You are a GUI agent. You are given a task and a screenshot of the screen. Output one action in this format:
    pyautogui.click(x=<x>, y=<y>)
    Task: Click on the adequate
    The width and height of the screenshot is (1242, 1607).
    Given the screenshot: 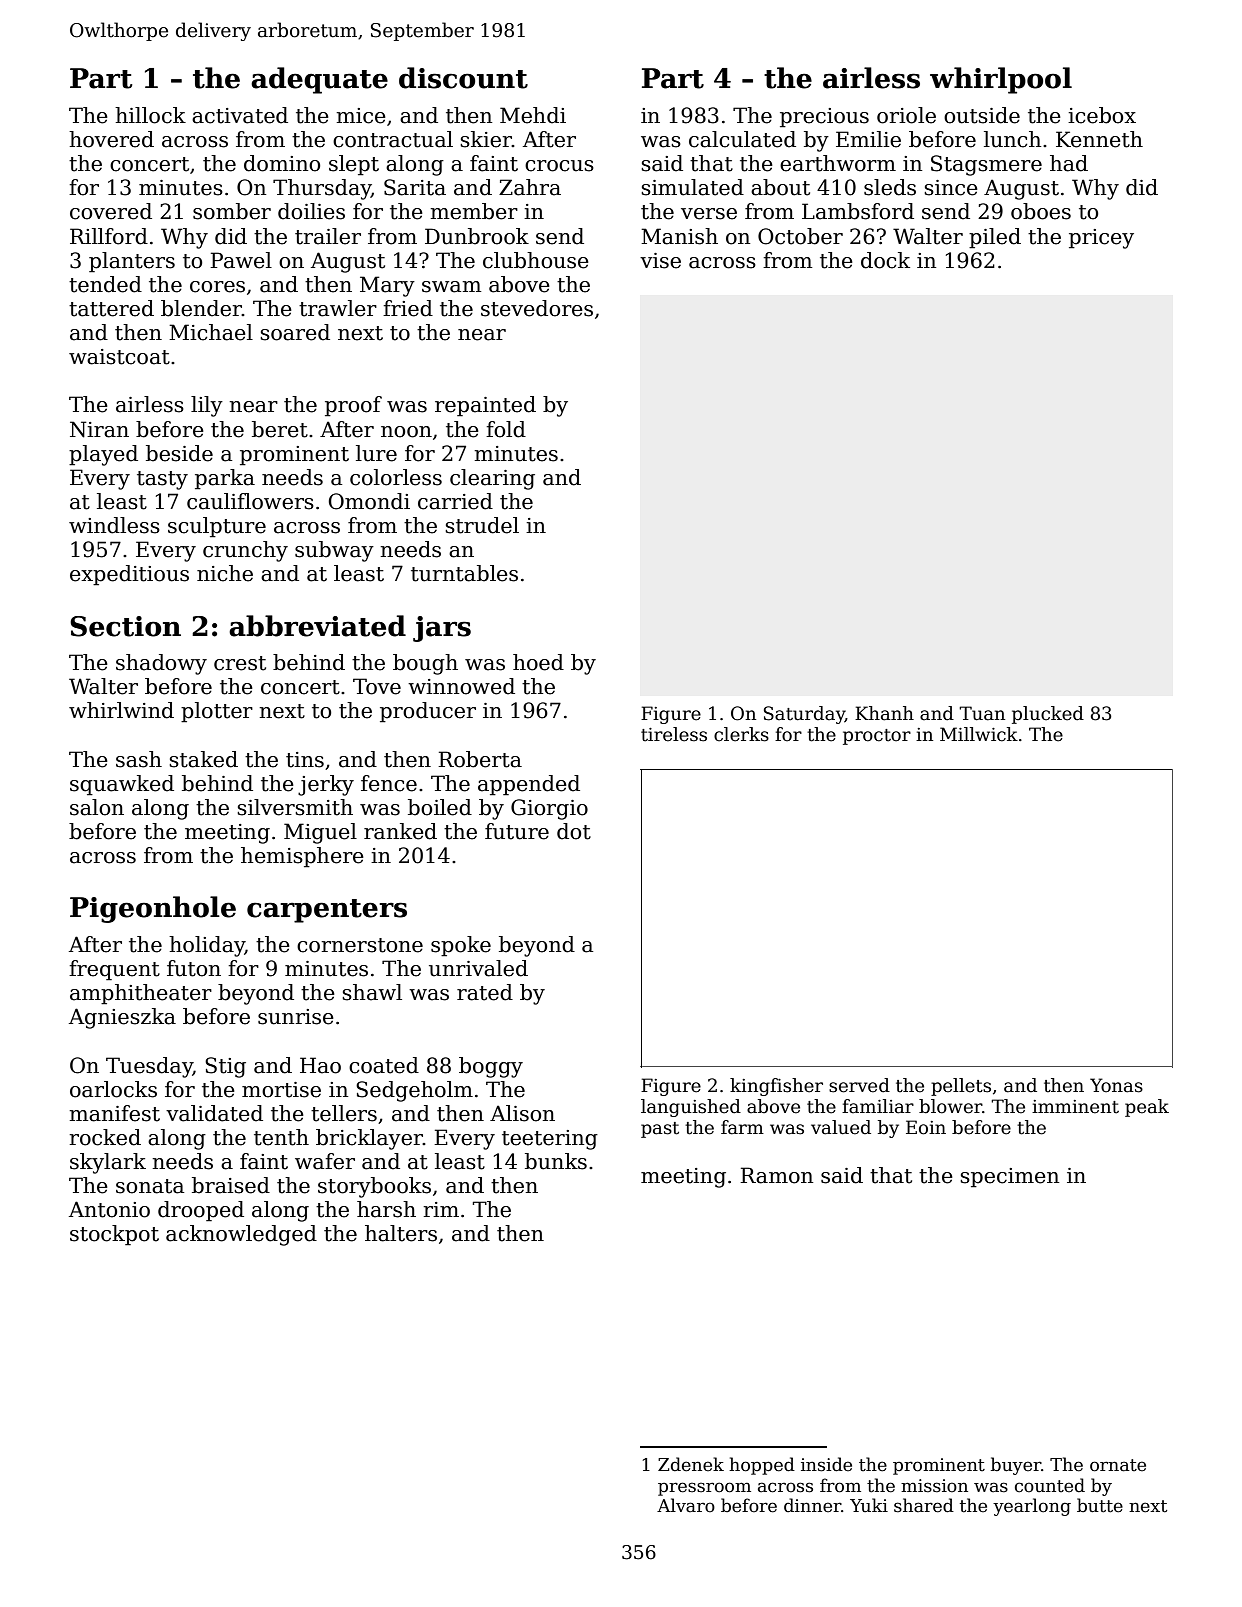 What is the action you would take?
    pyautogui.click(x=319, y=80)
